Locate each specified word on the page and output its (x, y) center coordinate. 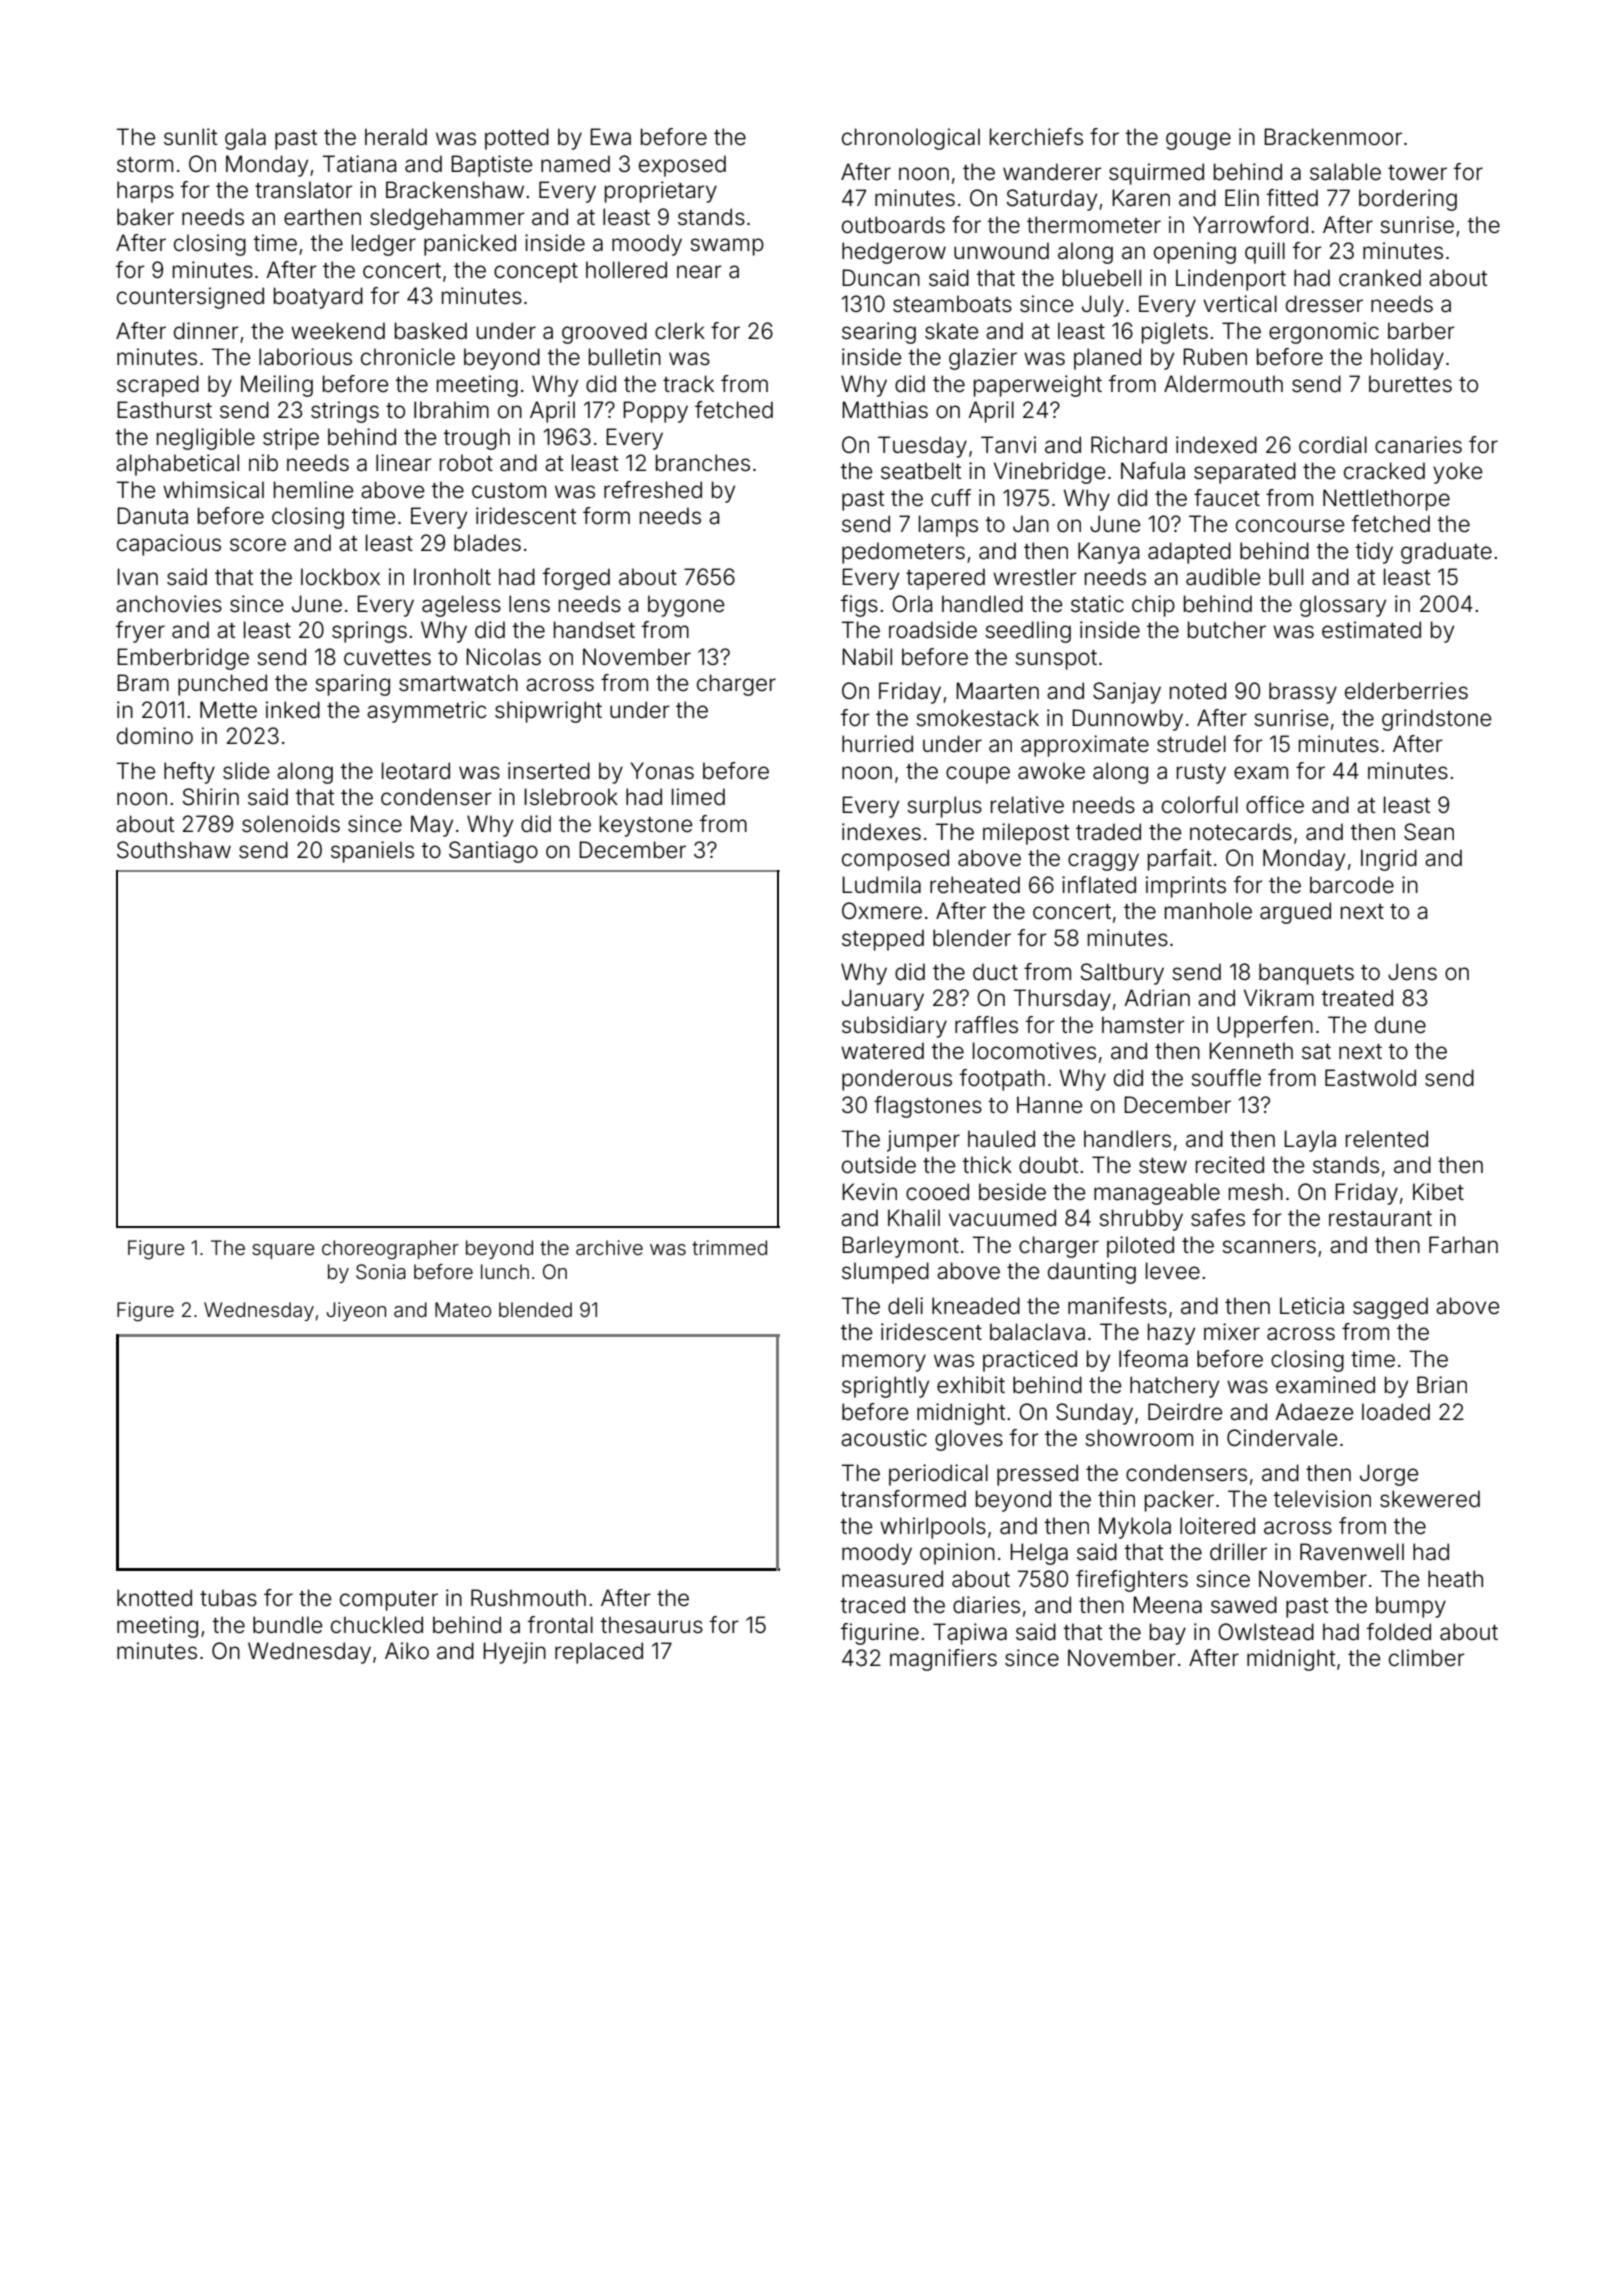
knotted (154, 1598)
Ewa (610, 137)
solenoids (291, 824)
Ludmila (881, 885)
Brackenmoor (1333, 137)
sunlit (190, 137)
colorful (1200, 805)
